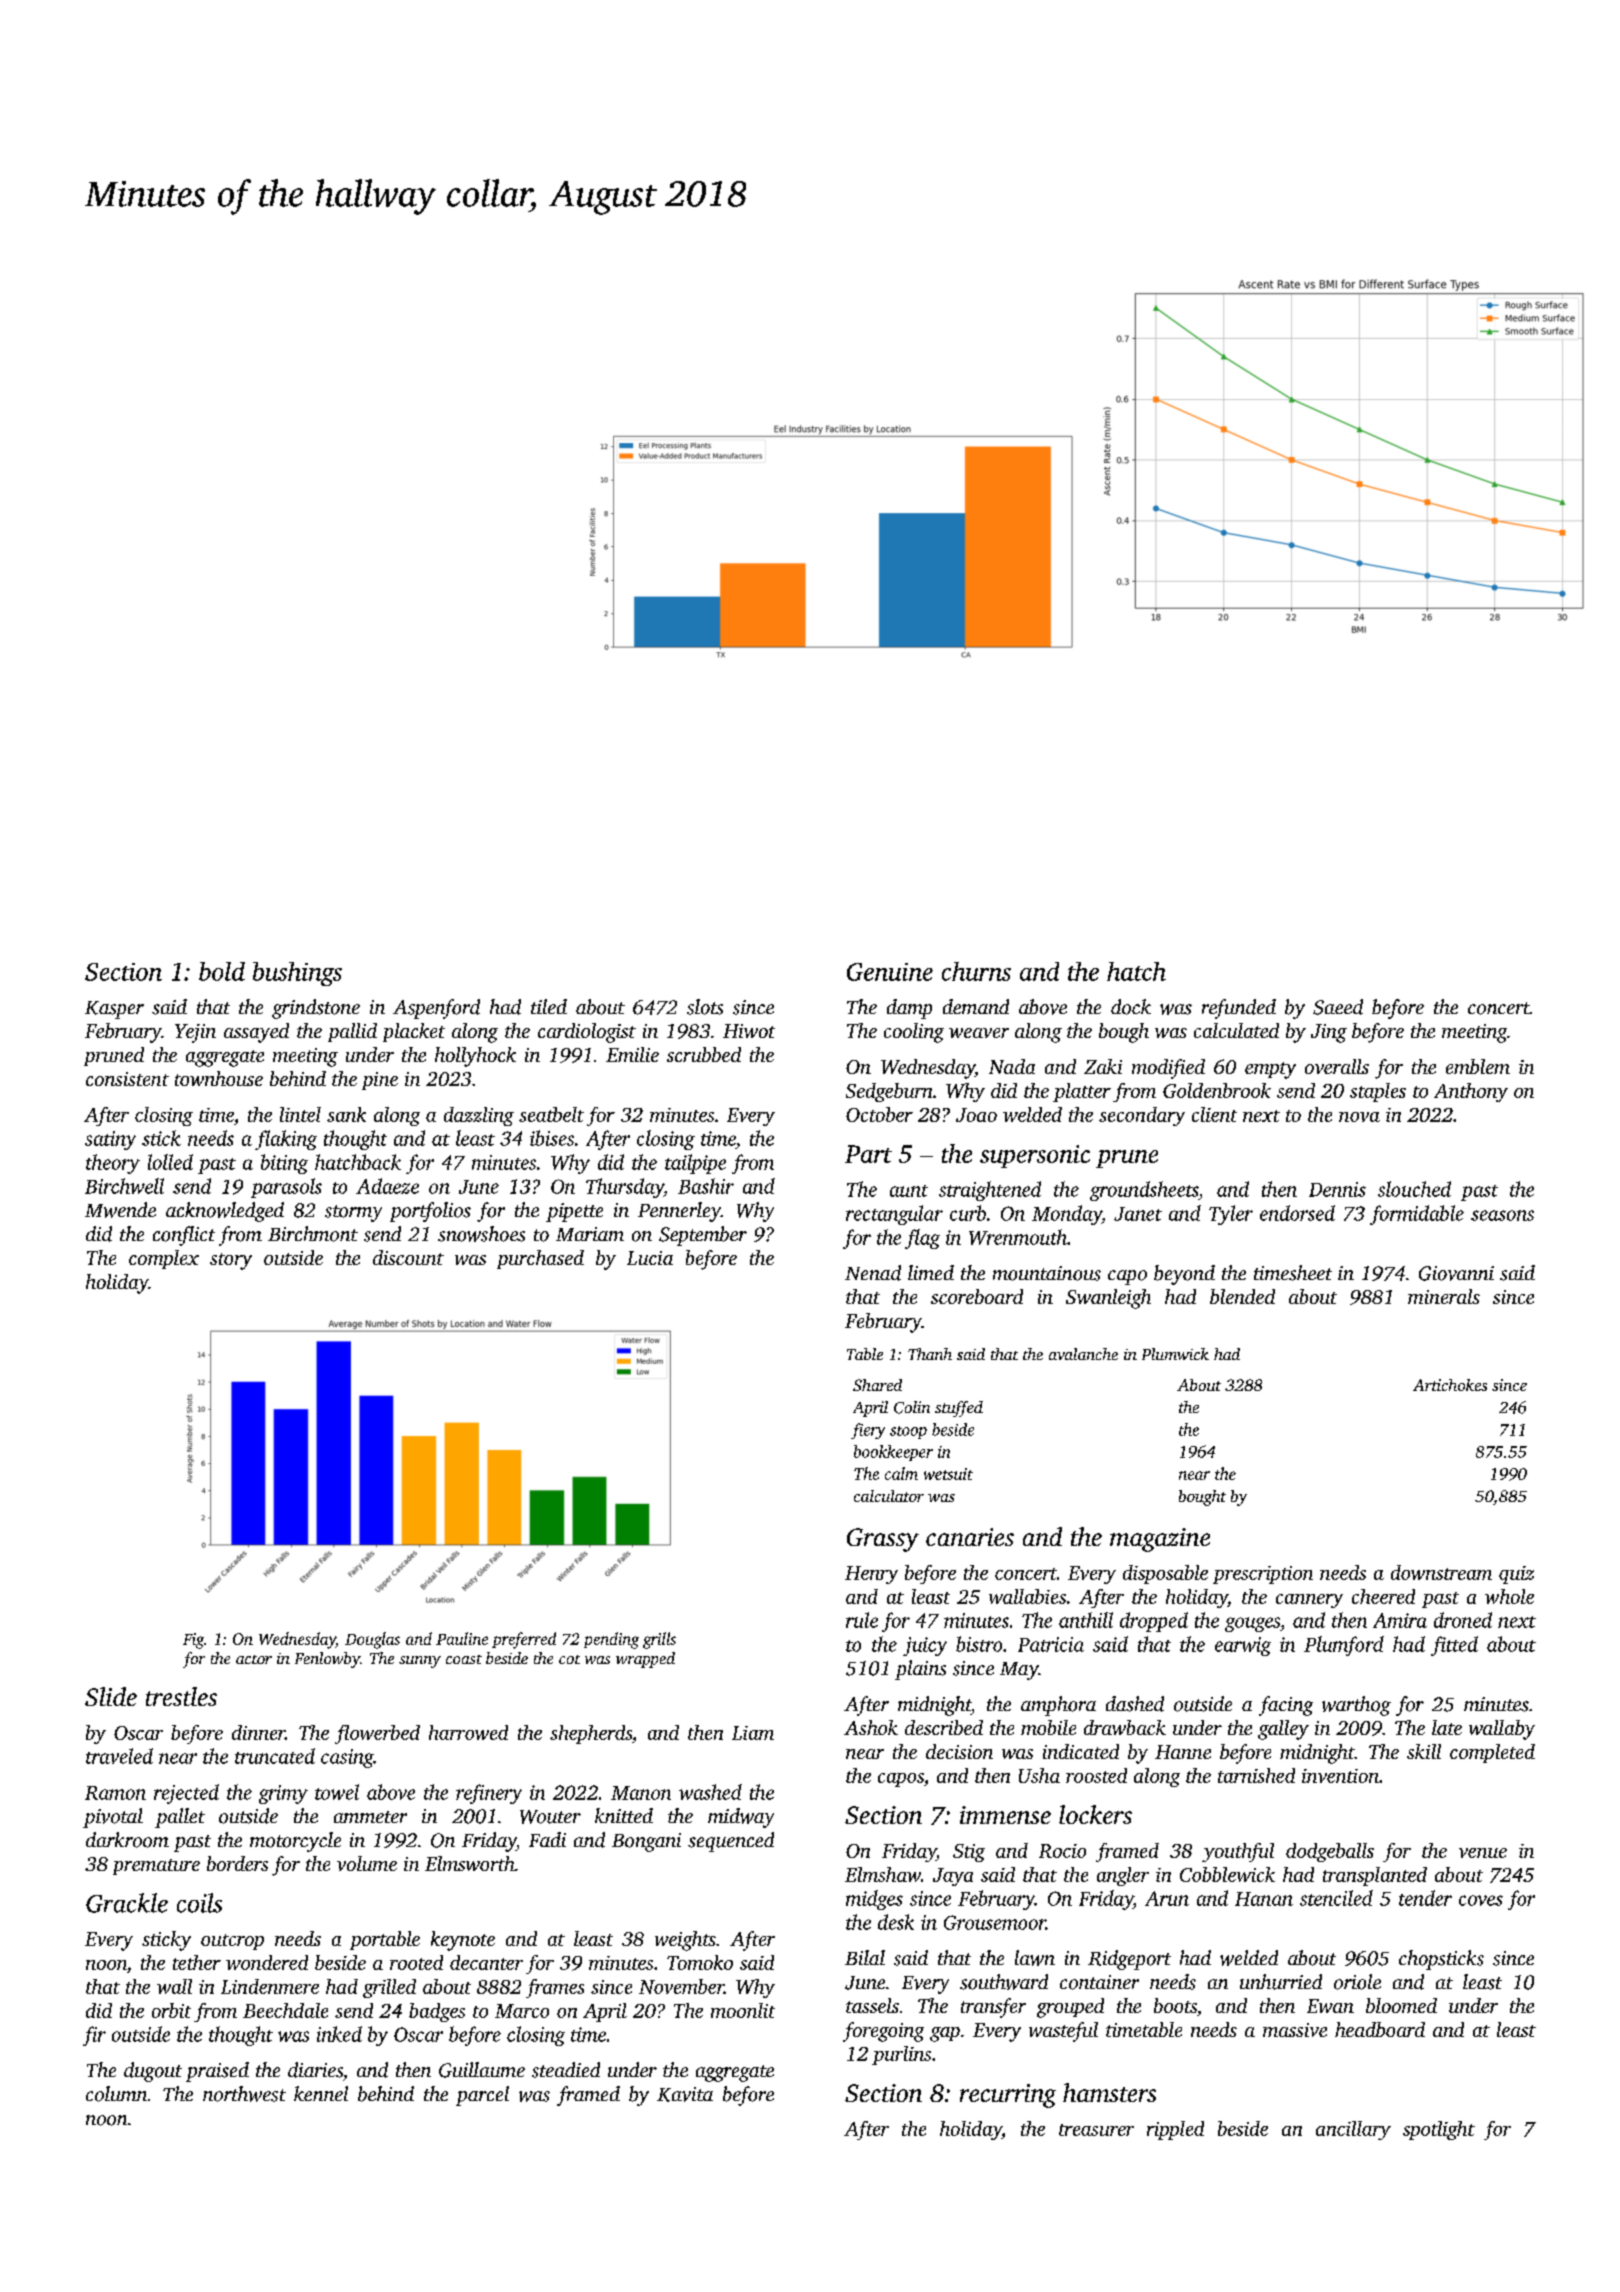 Image resolution: width=1620 pixels, height=2292 pixels. Describe the element at coordinates (749, 1031) in the screenshot. I see `Hiwot` at that location.
